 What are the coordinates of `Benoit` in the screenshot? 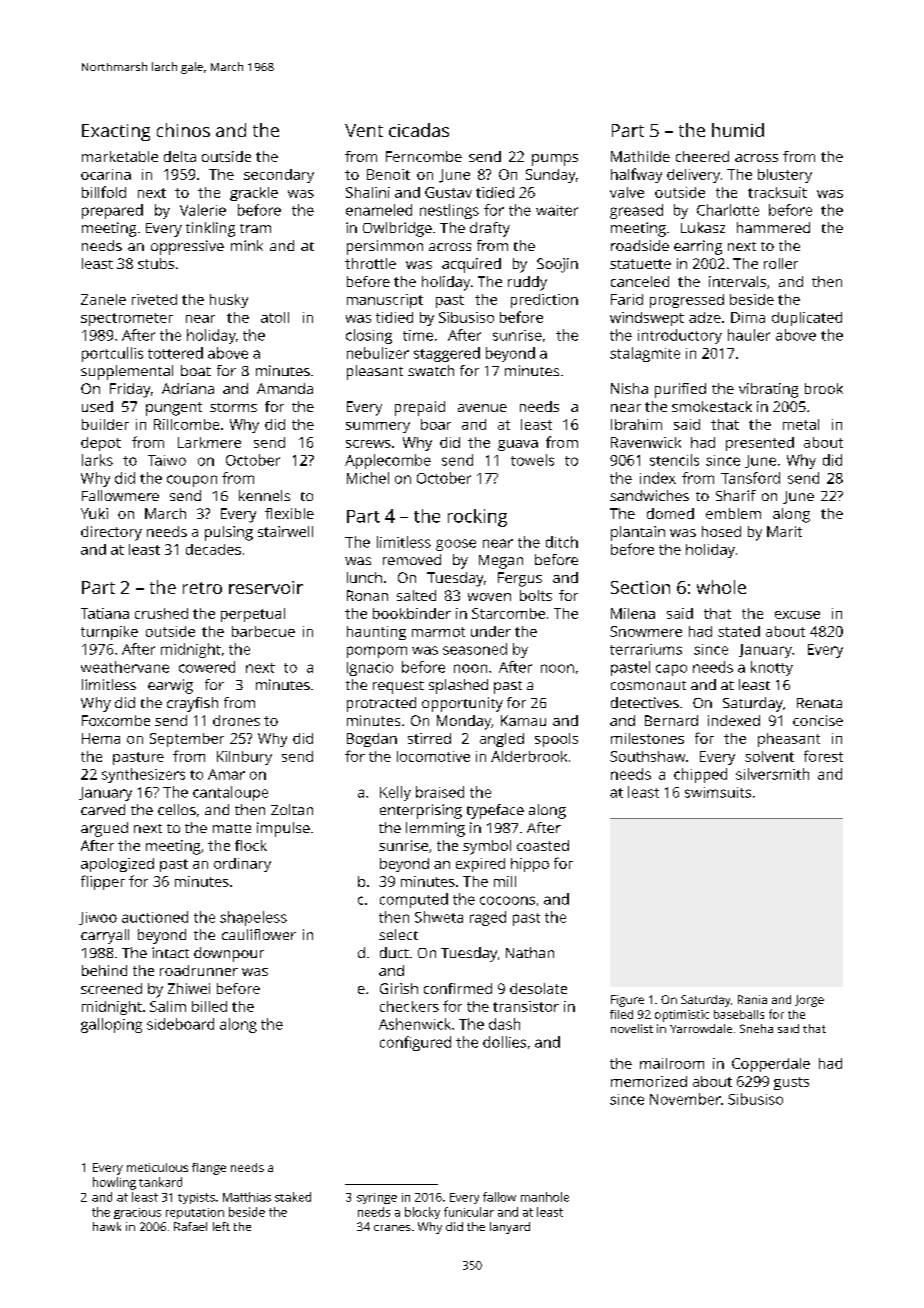 It's located at (388, 174).
